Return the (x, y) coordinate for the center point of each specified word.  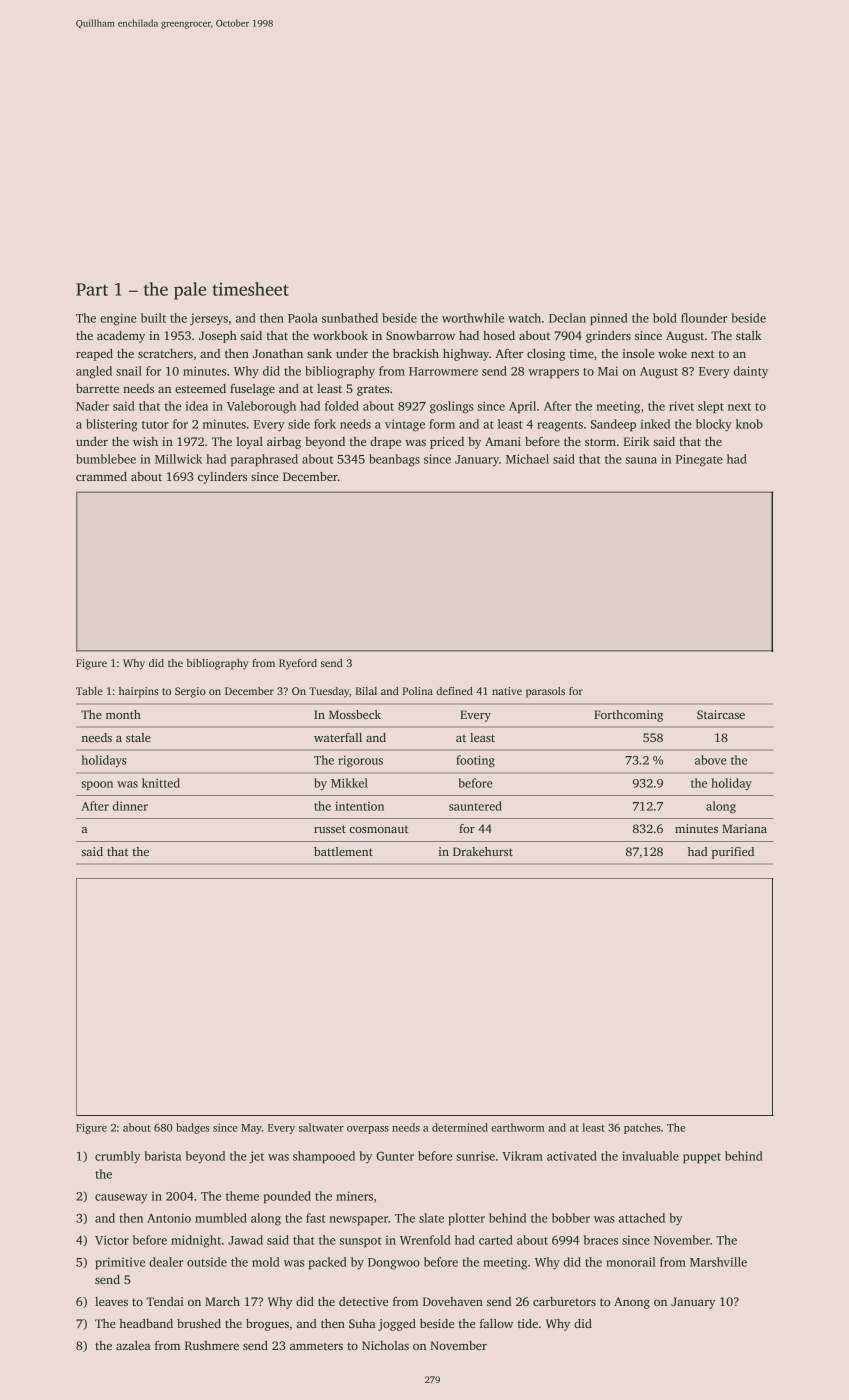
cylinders (222, 478)
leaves (111, 1301)
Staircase (721, 714)
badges (193, 1128)
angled (94, 372)
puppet (702, 1158)
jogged (397, 1325)
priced (447, 443)
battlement (343, 851)
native (507, 691)
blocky (714, 425)
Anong (632, 1303)
